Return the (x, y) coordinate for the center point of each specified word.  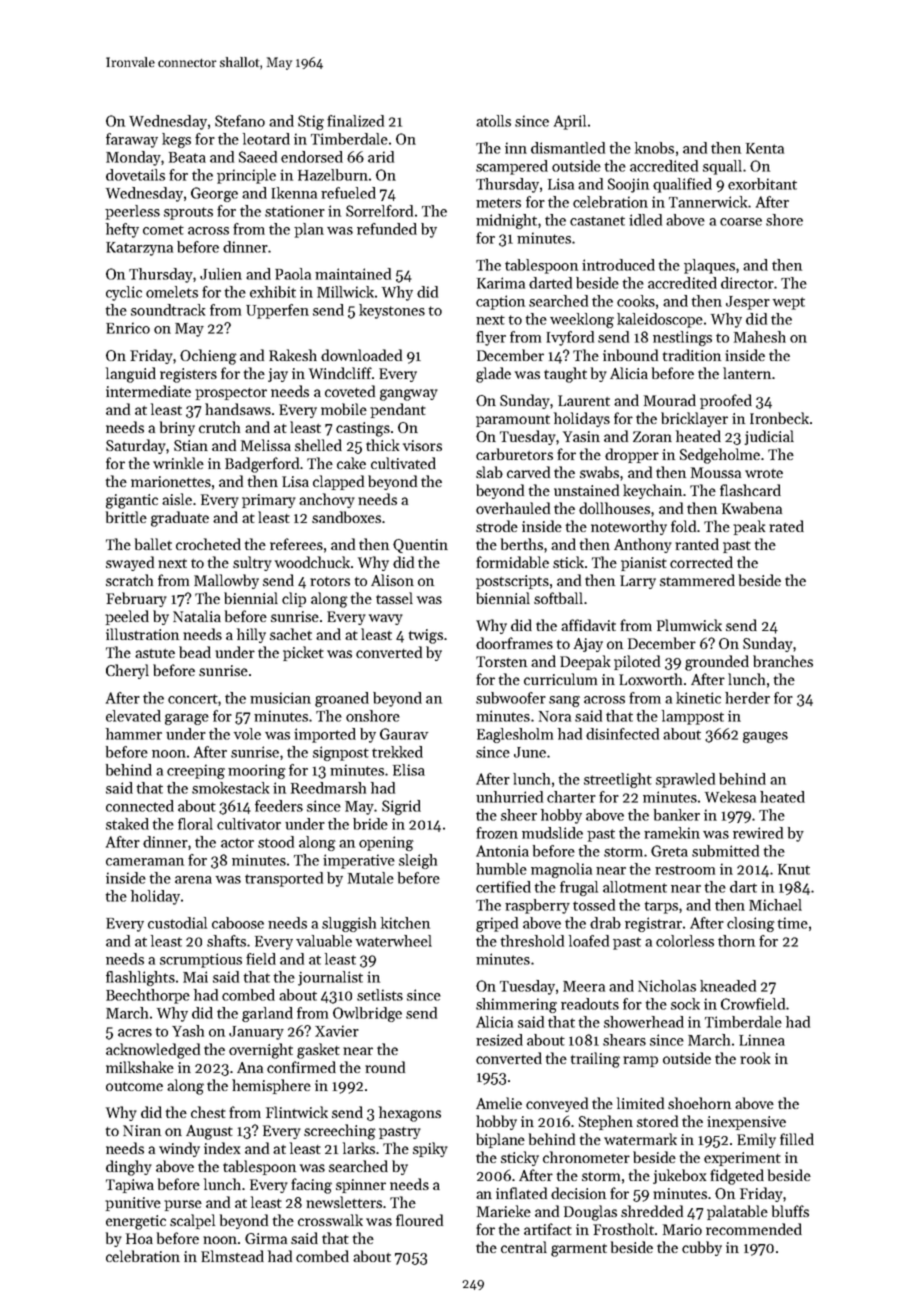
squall (722, 167)
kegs (176, 140)
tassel (394, 598)
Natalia (197, 616)
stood (276, 842)
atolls (493, 121)
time (793, 923)
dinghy (129, 1168)
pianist (644, 564)
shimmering (516, 1005)
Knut (794, 869)
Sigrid (401, 807)
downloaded (361, 355)
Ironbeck (779, 418)
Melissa (266, 445)
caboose (238, 923)
